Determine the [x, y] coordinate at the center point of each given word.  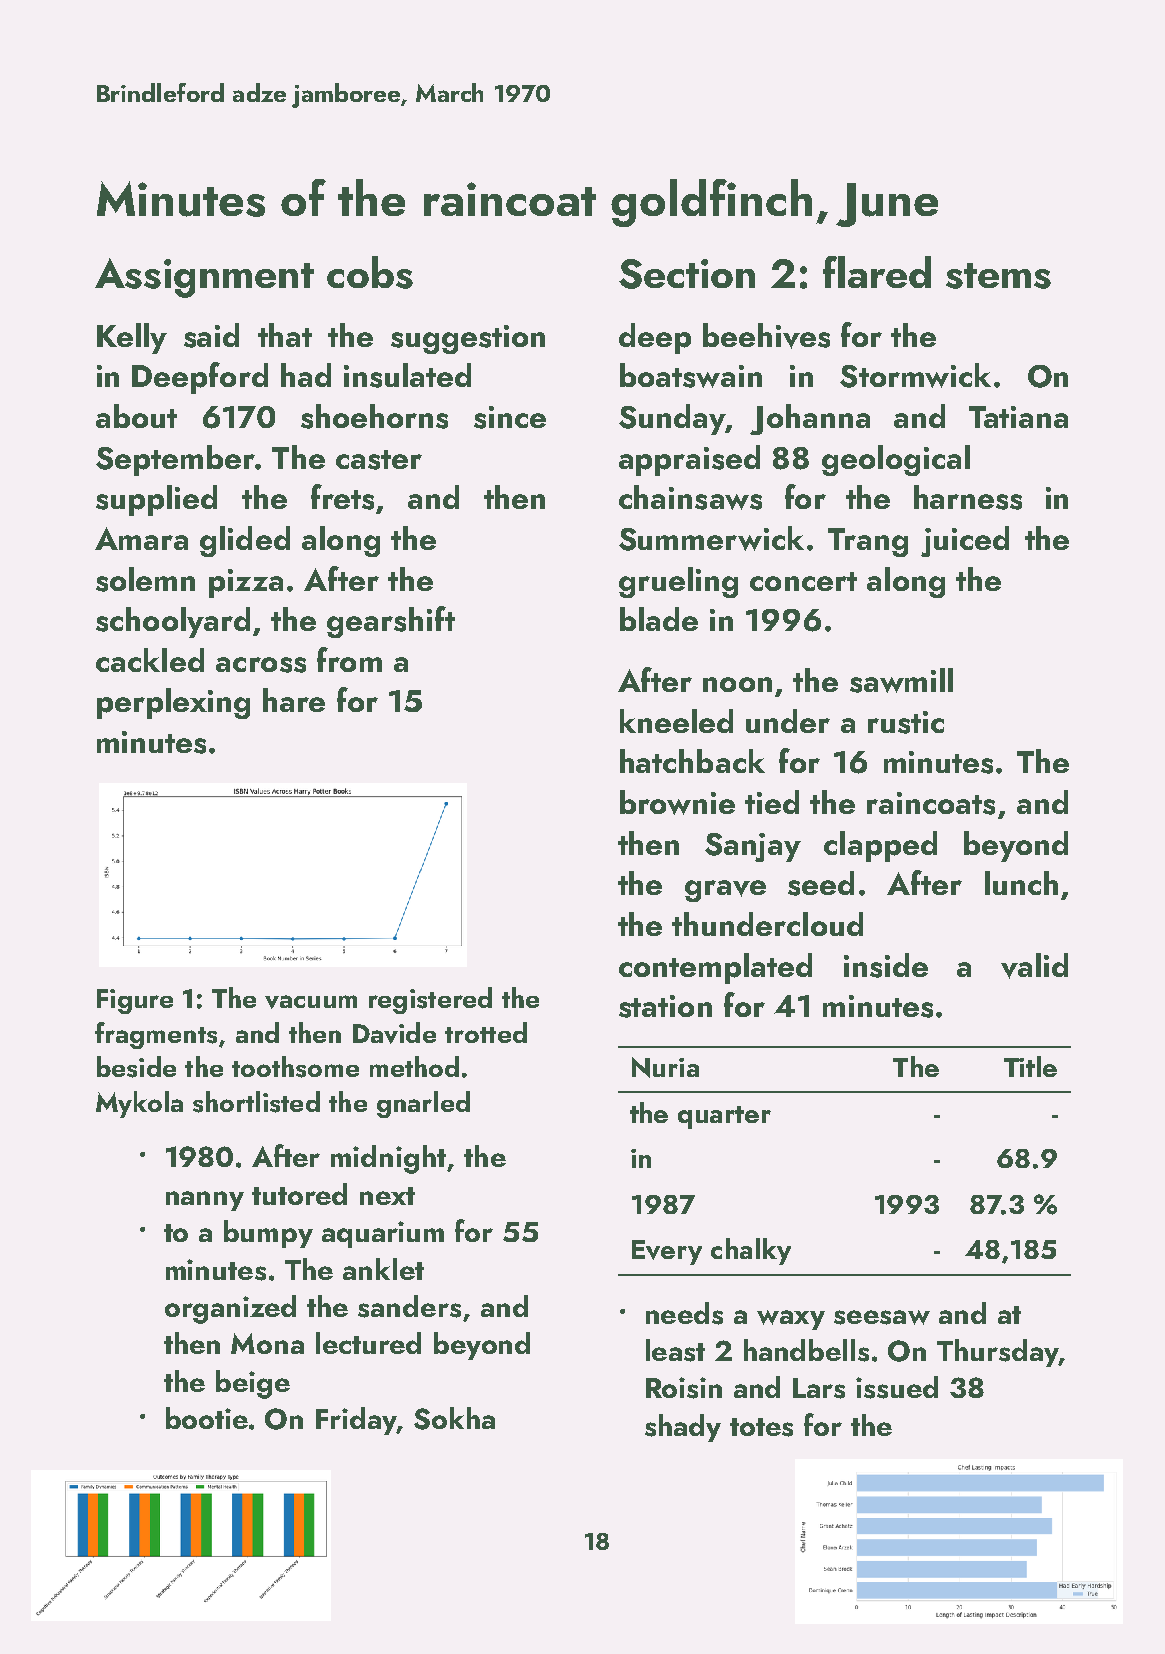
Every [667, 1252]
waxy [791, 1320]
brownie [677, 802]
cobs [370, 272]
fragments [156, 1035]
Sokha [454, 1418]
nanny [205, 1201]
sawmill [901, 680]
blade [659, 619]
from [349, 659]
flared [877, 272]
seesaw [882, 1317]
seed [821, 883]
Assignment [204, 278]
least [675, 1350]
